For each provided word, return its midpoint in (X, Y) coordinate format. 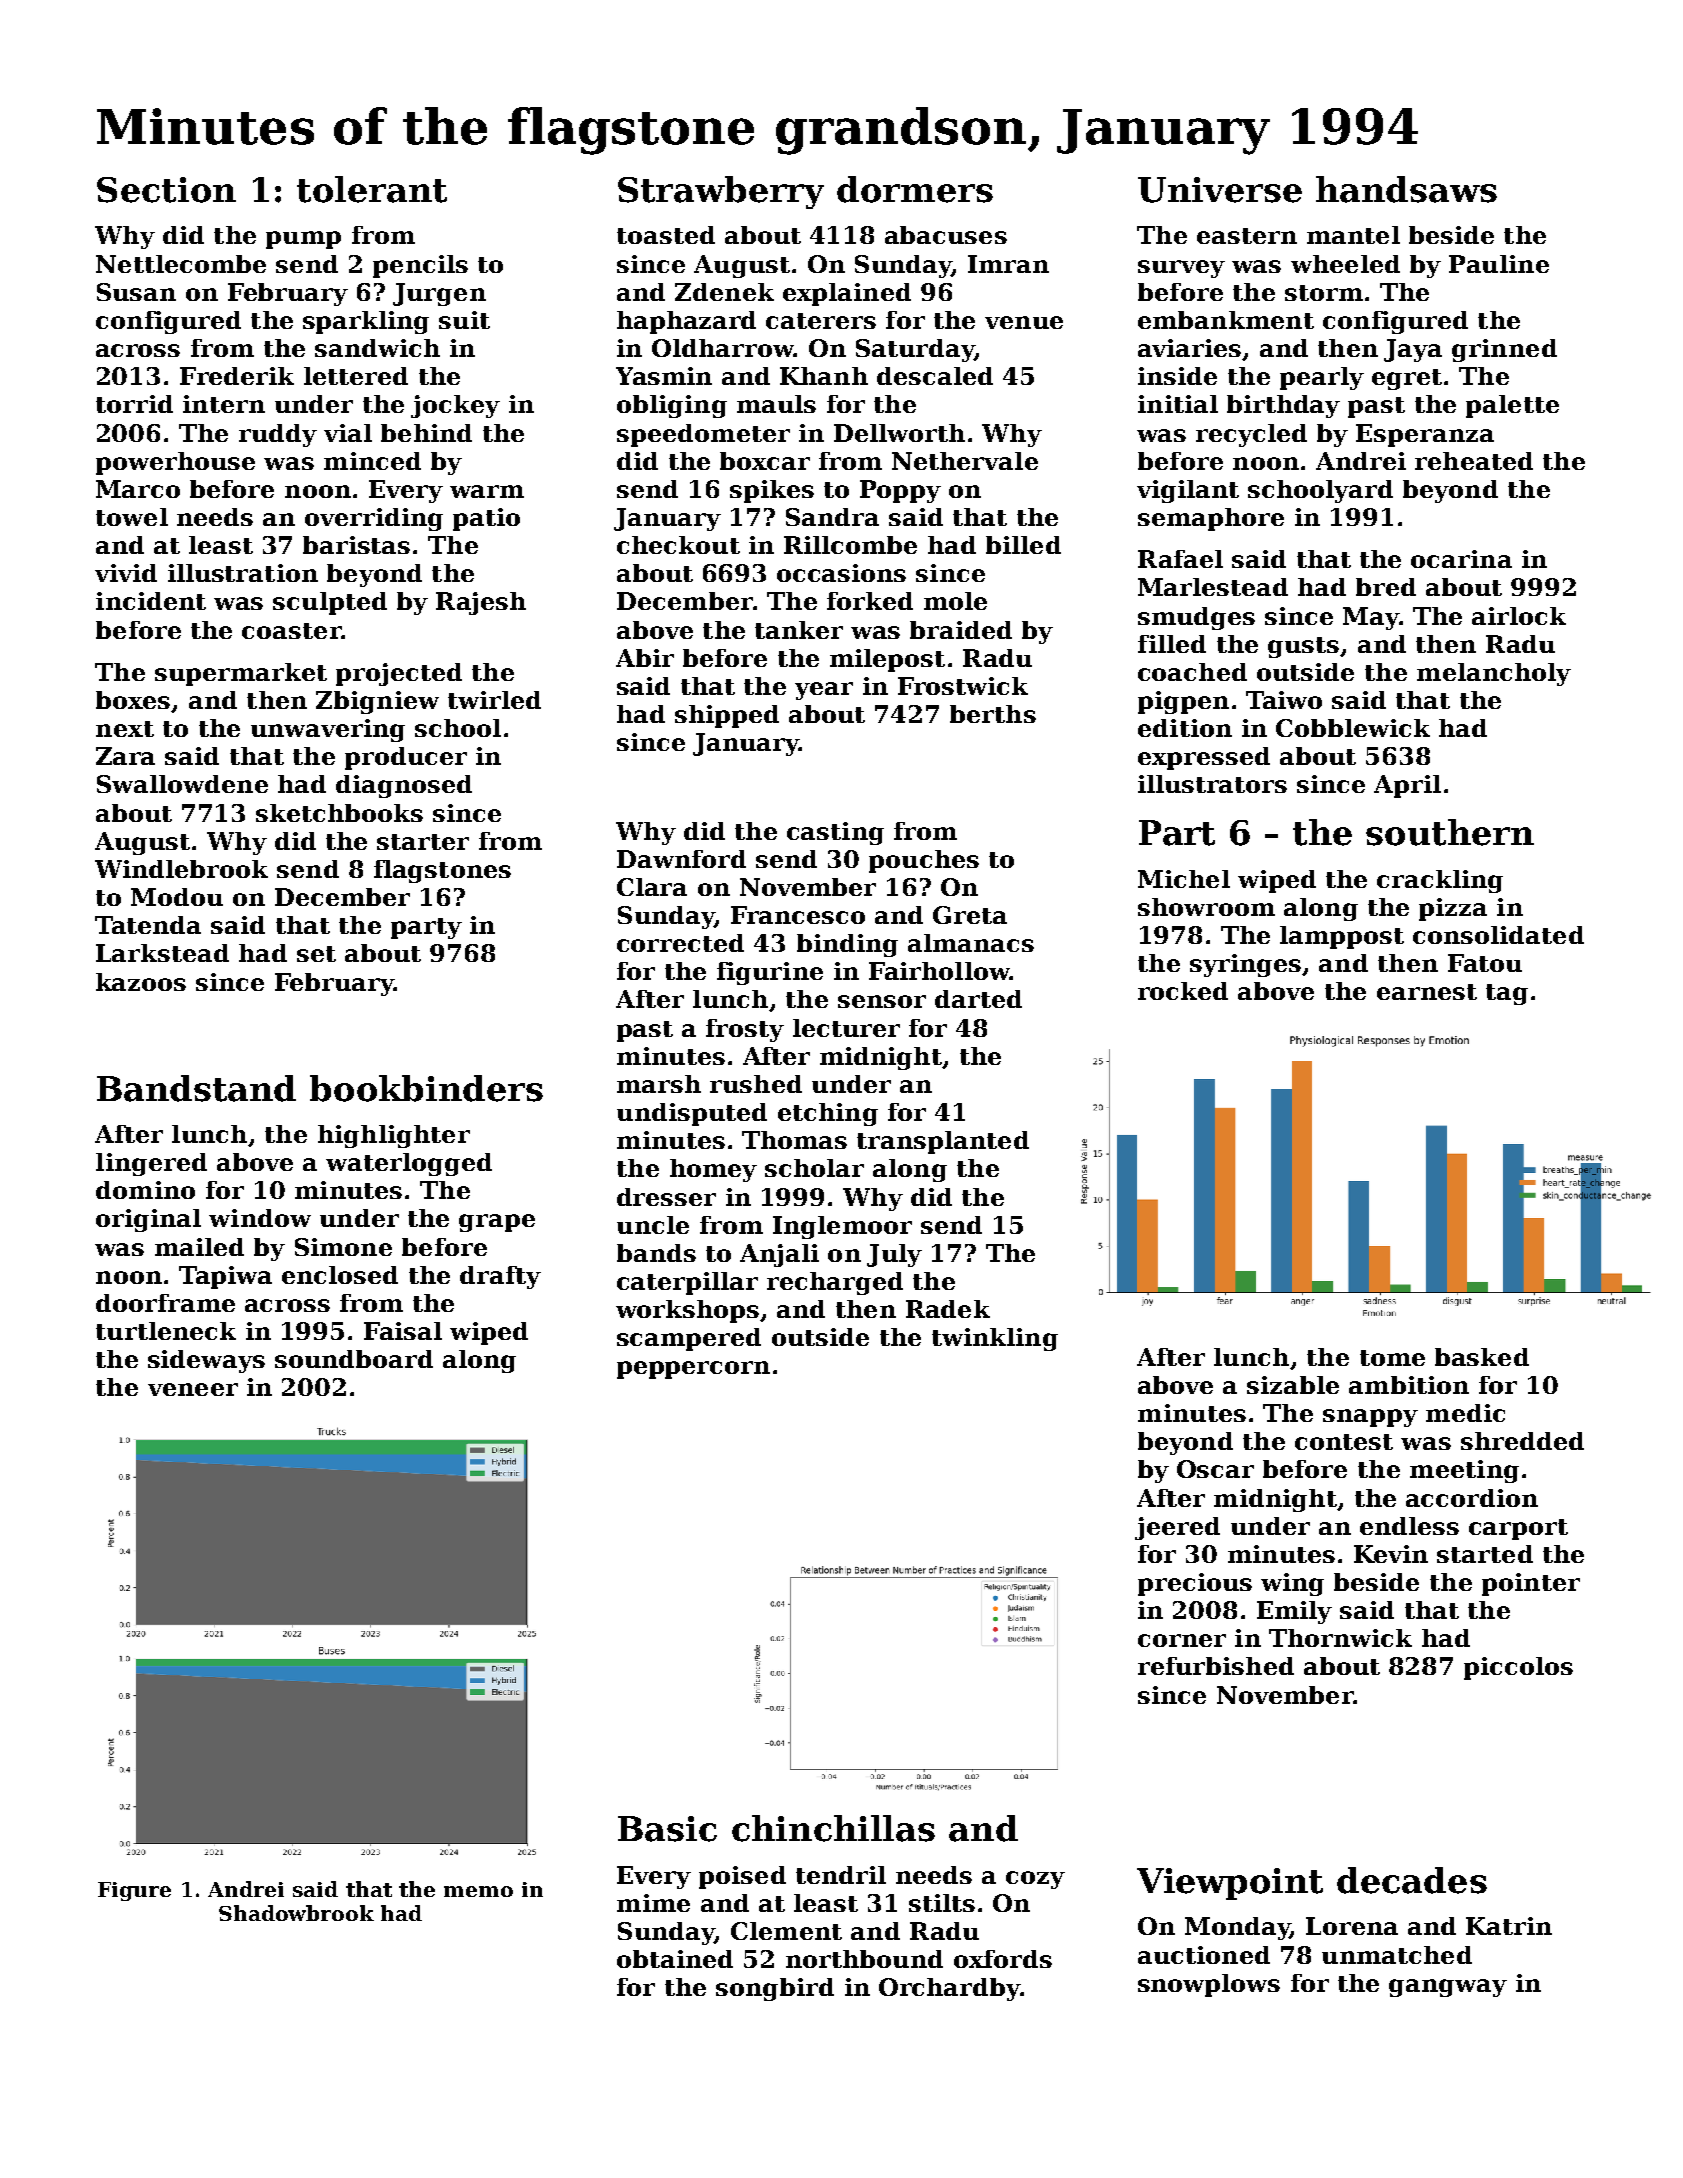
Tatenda (148, 925)
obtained (675, 1959)
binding (847, 945)
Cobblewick (1353, 728)
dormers (915, 189)
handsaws (1406, 189)
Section (166, 190)
